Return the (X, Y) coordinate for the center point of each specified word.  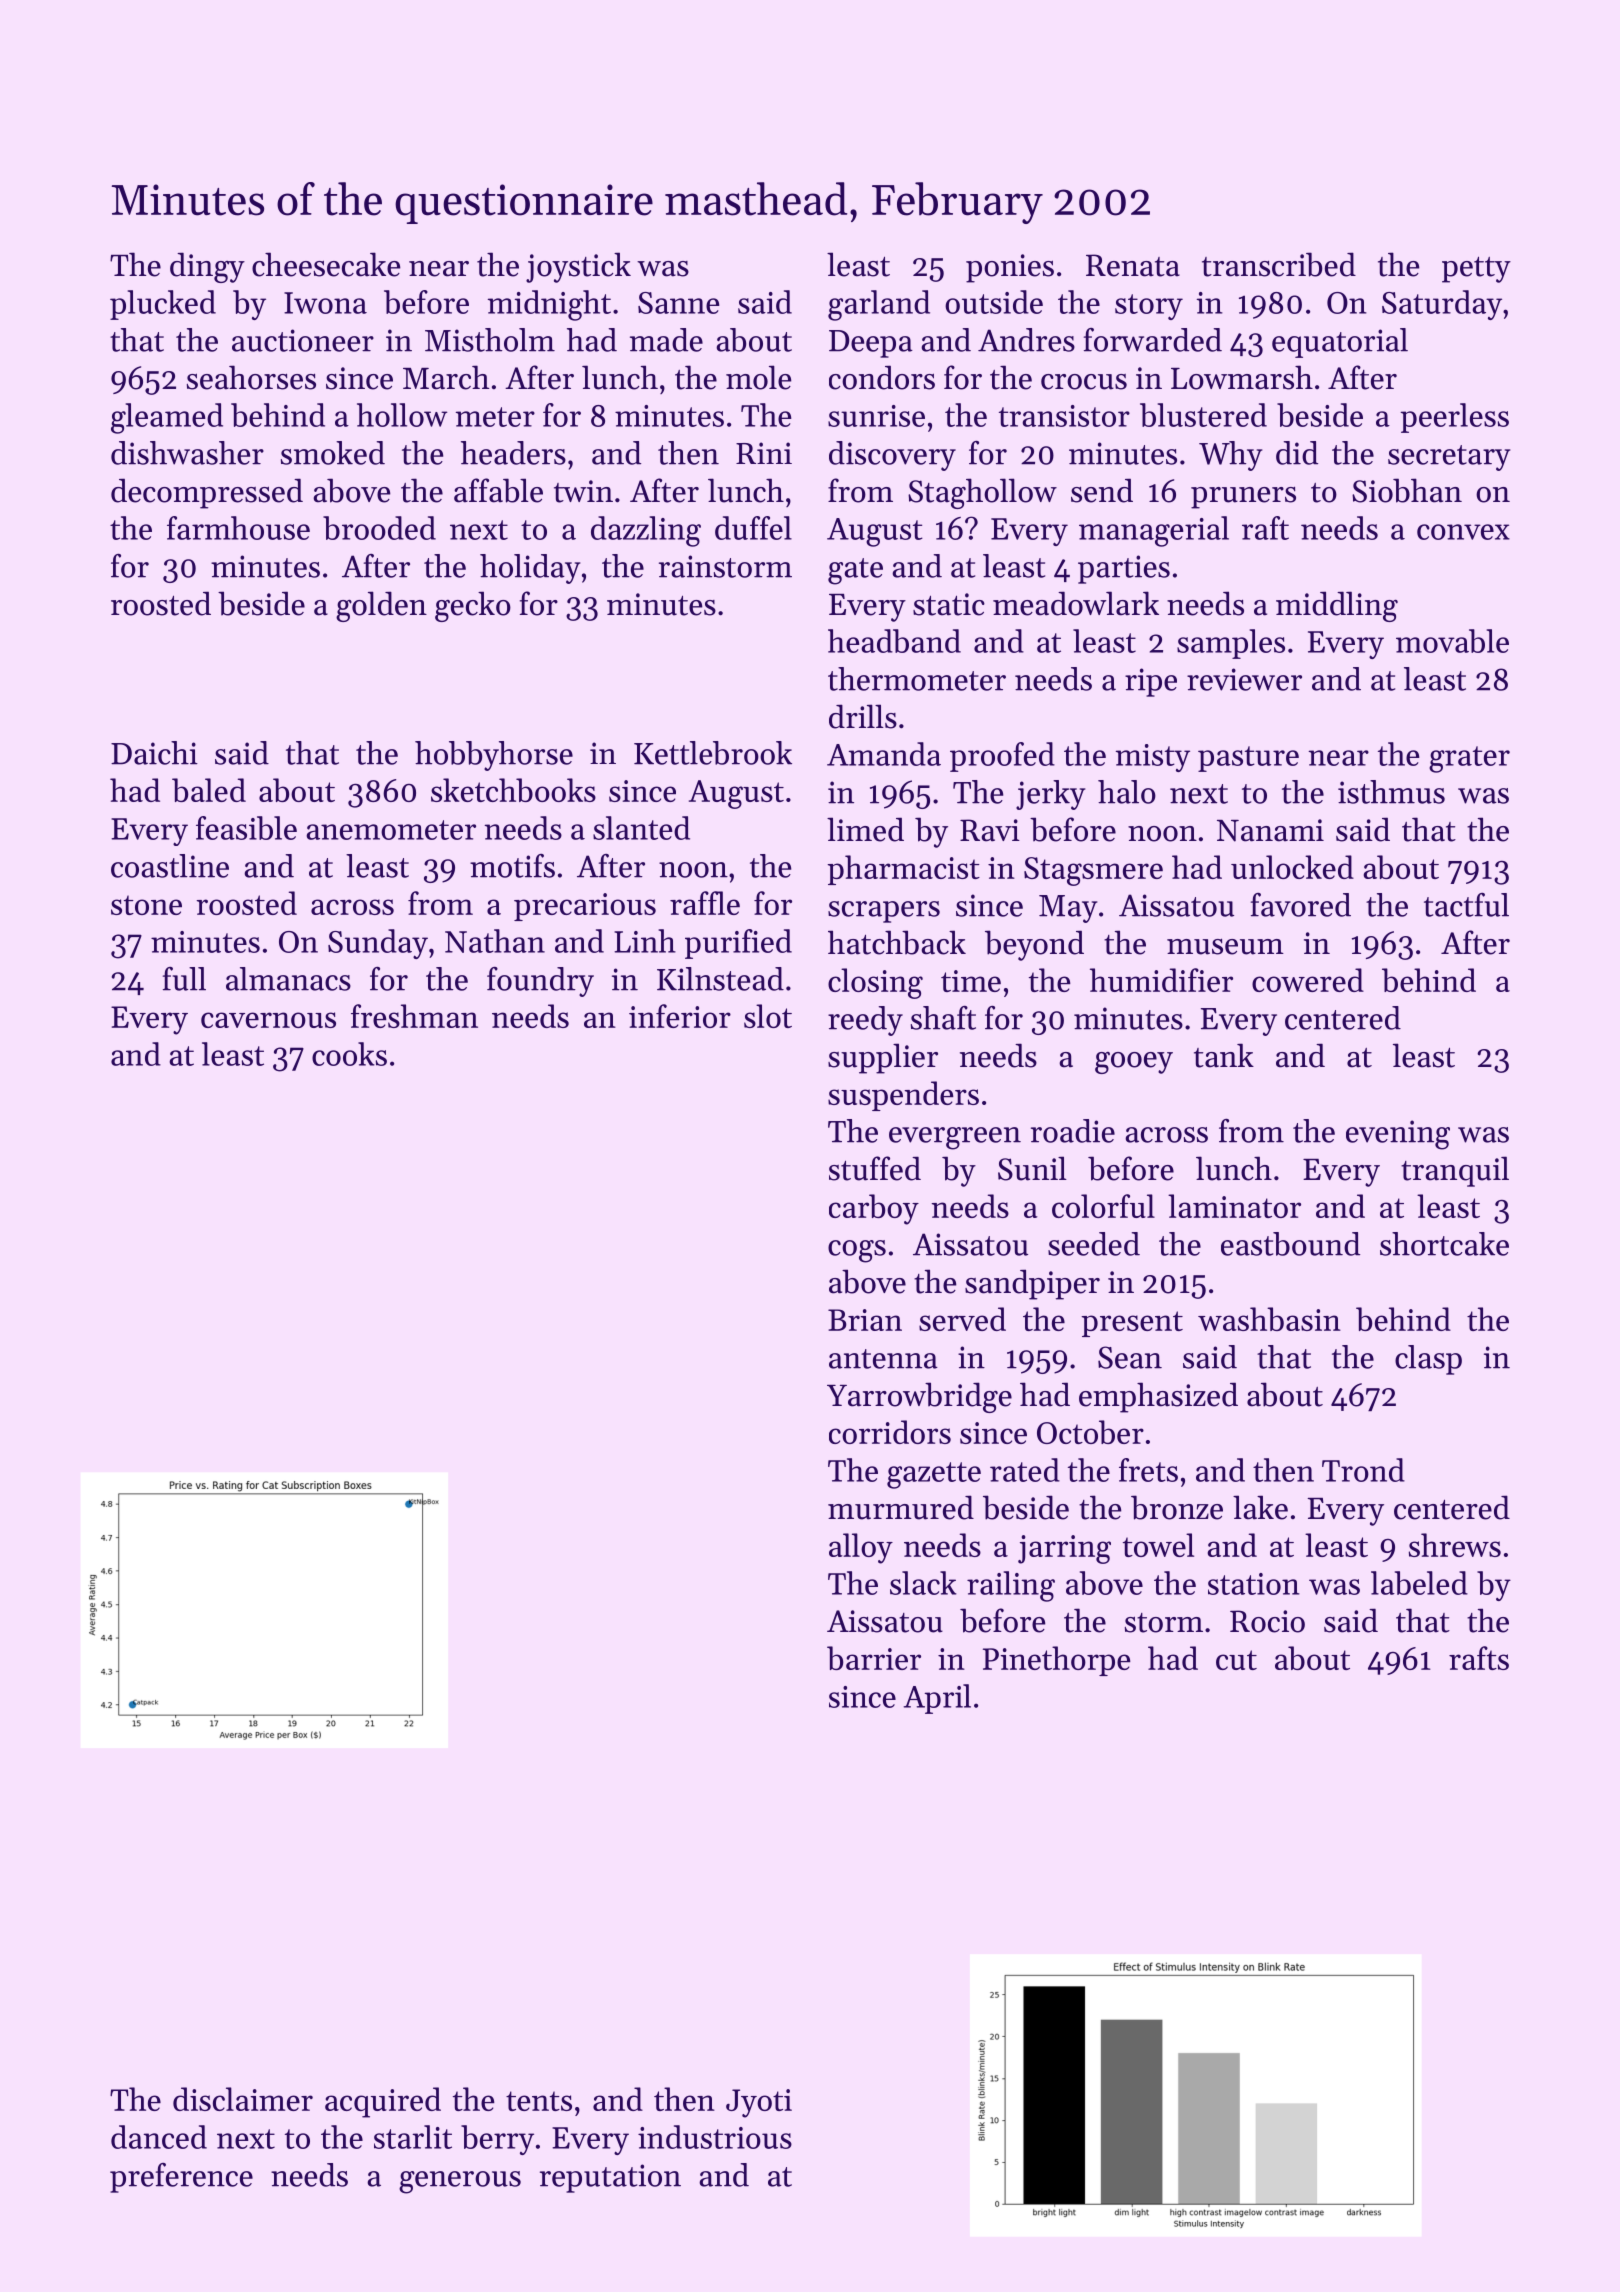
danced (159, 2137)
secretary (1449, 458)
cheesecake (326, 264)
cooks (349, 1054)
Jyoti (759, 2103)
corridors (890, 1432)
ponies (1010, 268)
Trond (1363, 1470)
